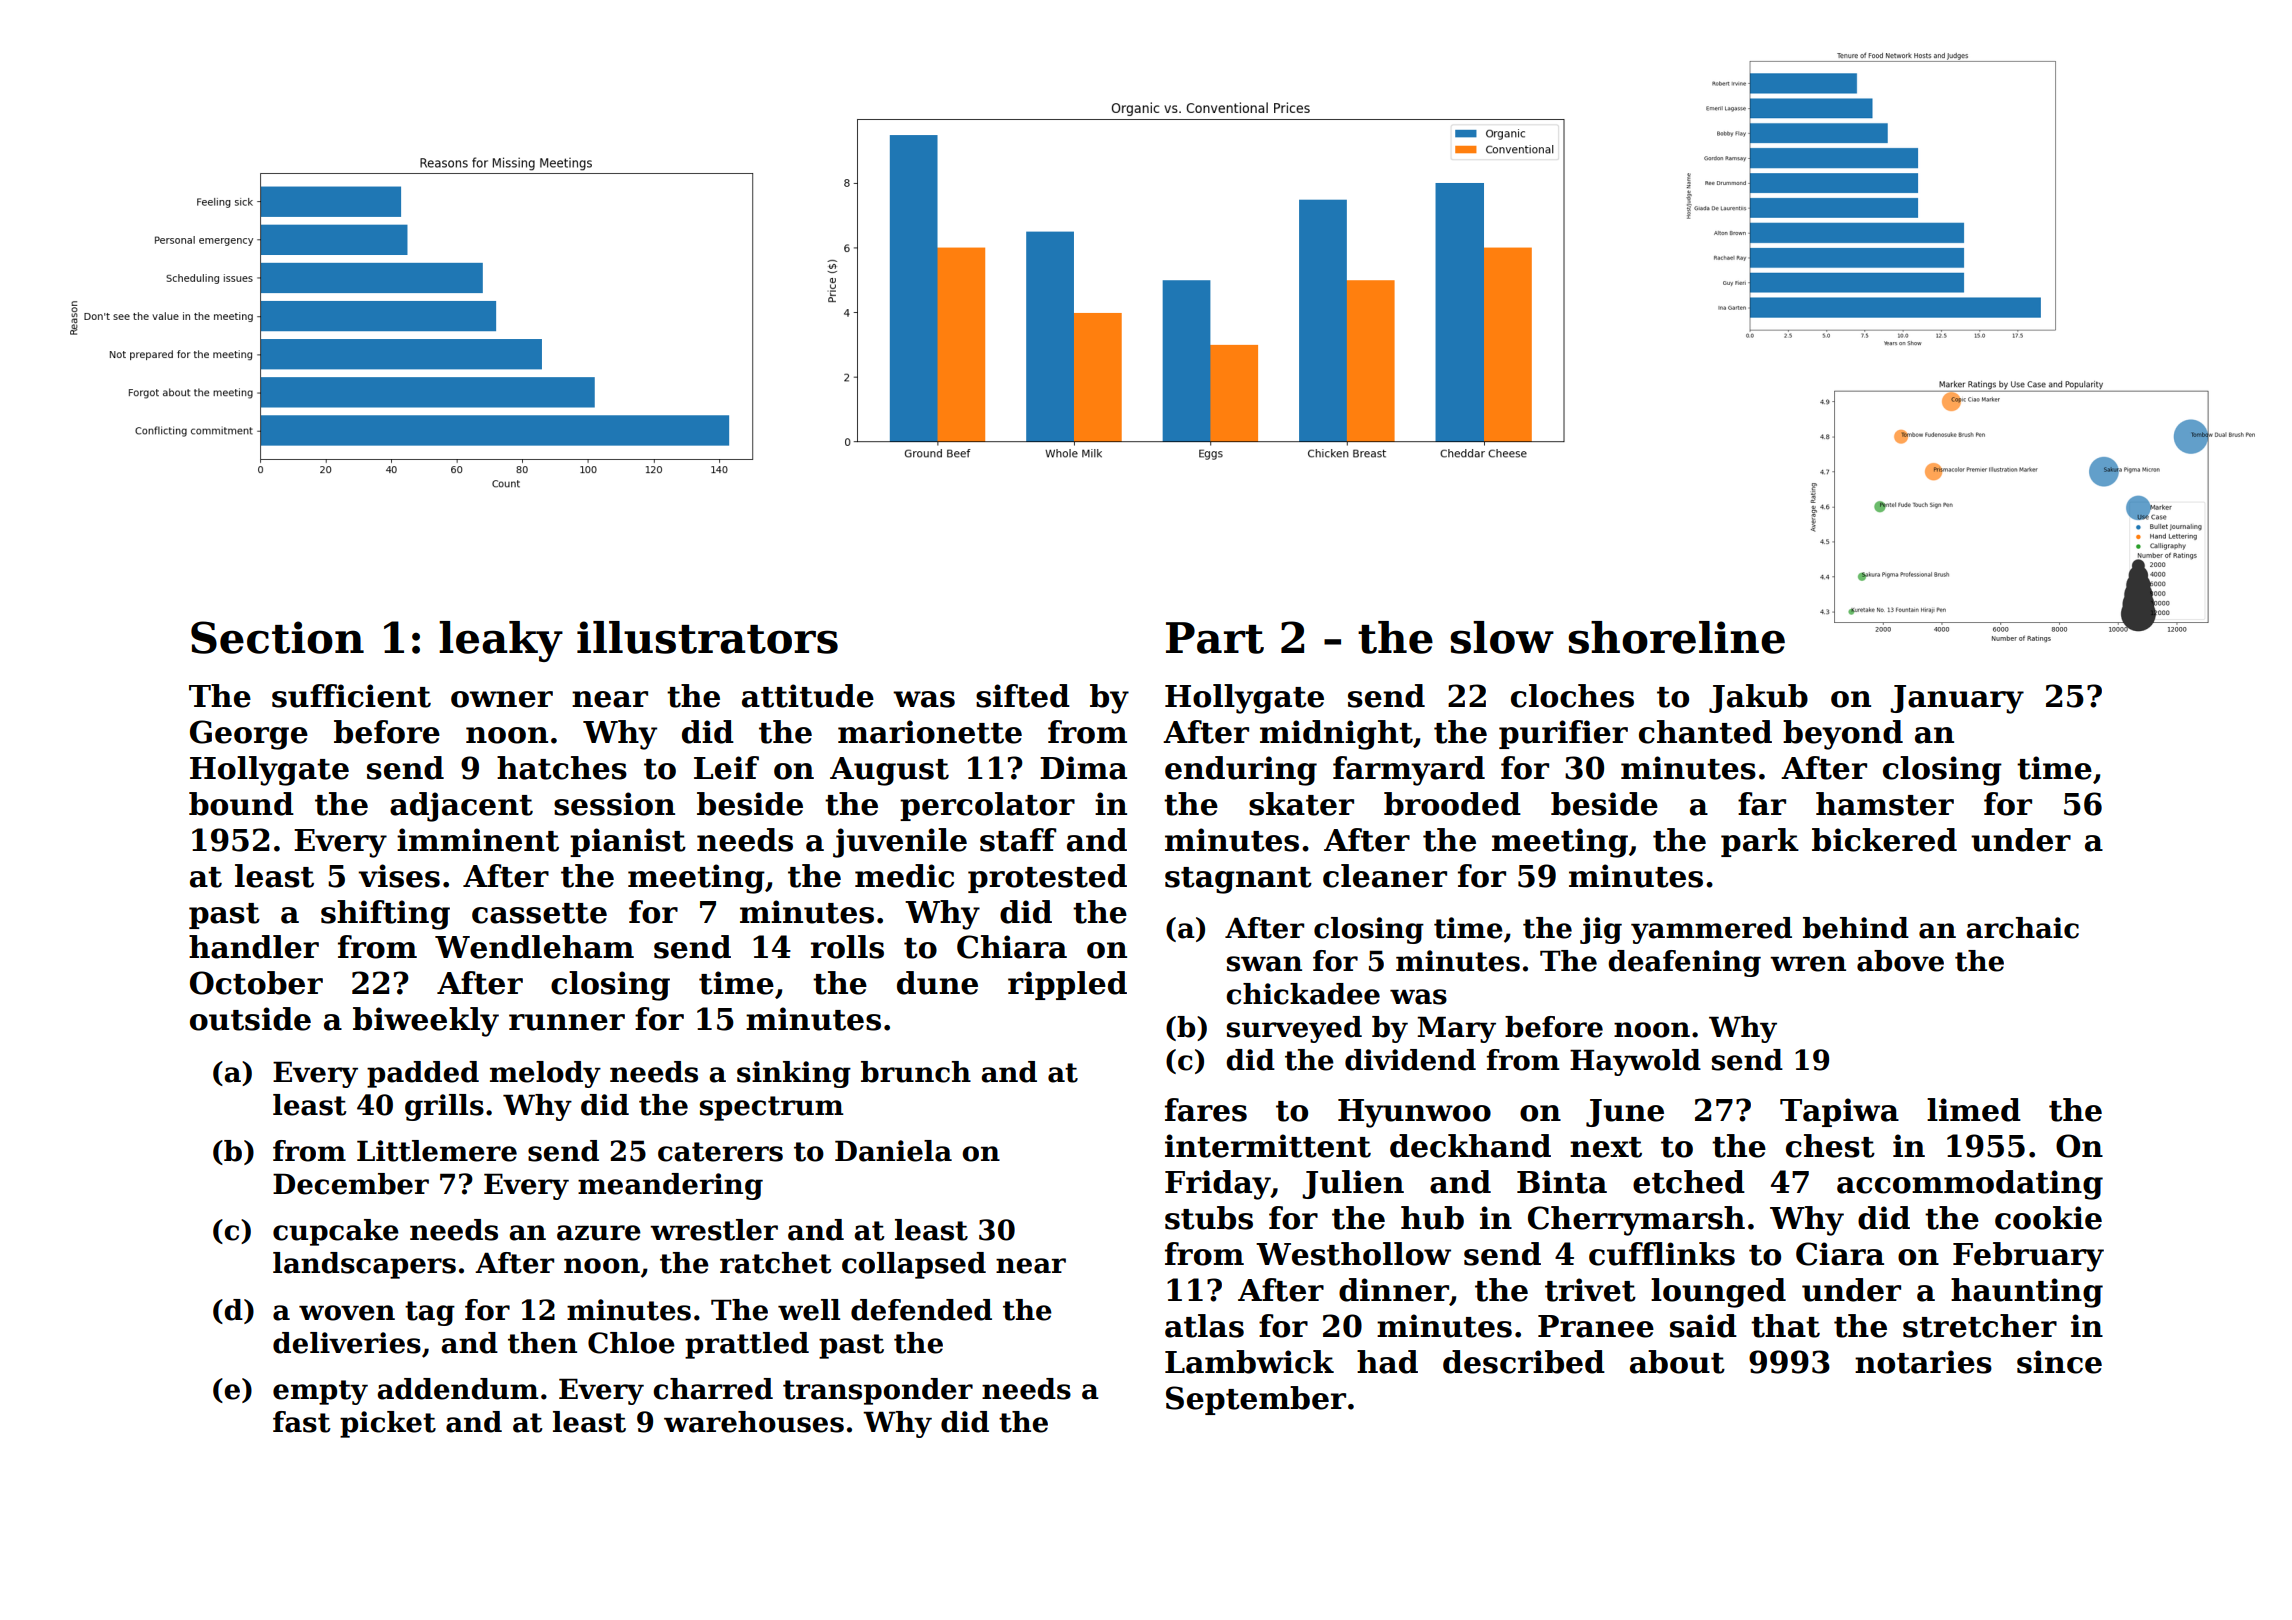  I want to click on slow, so click(1502, 637).
